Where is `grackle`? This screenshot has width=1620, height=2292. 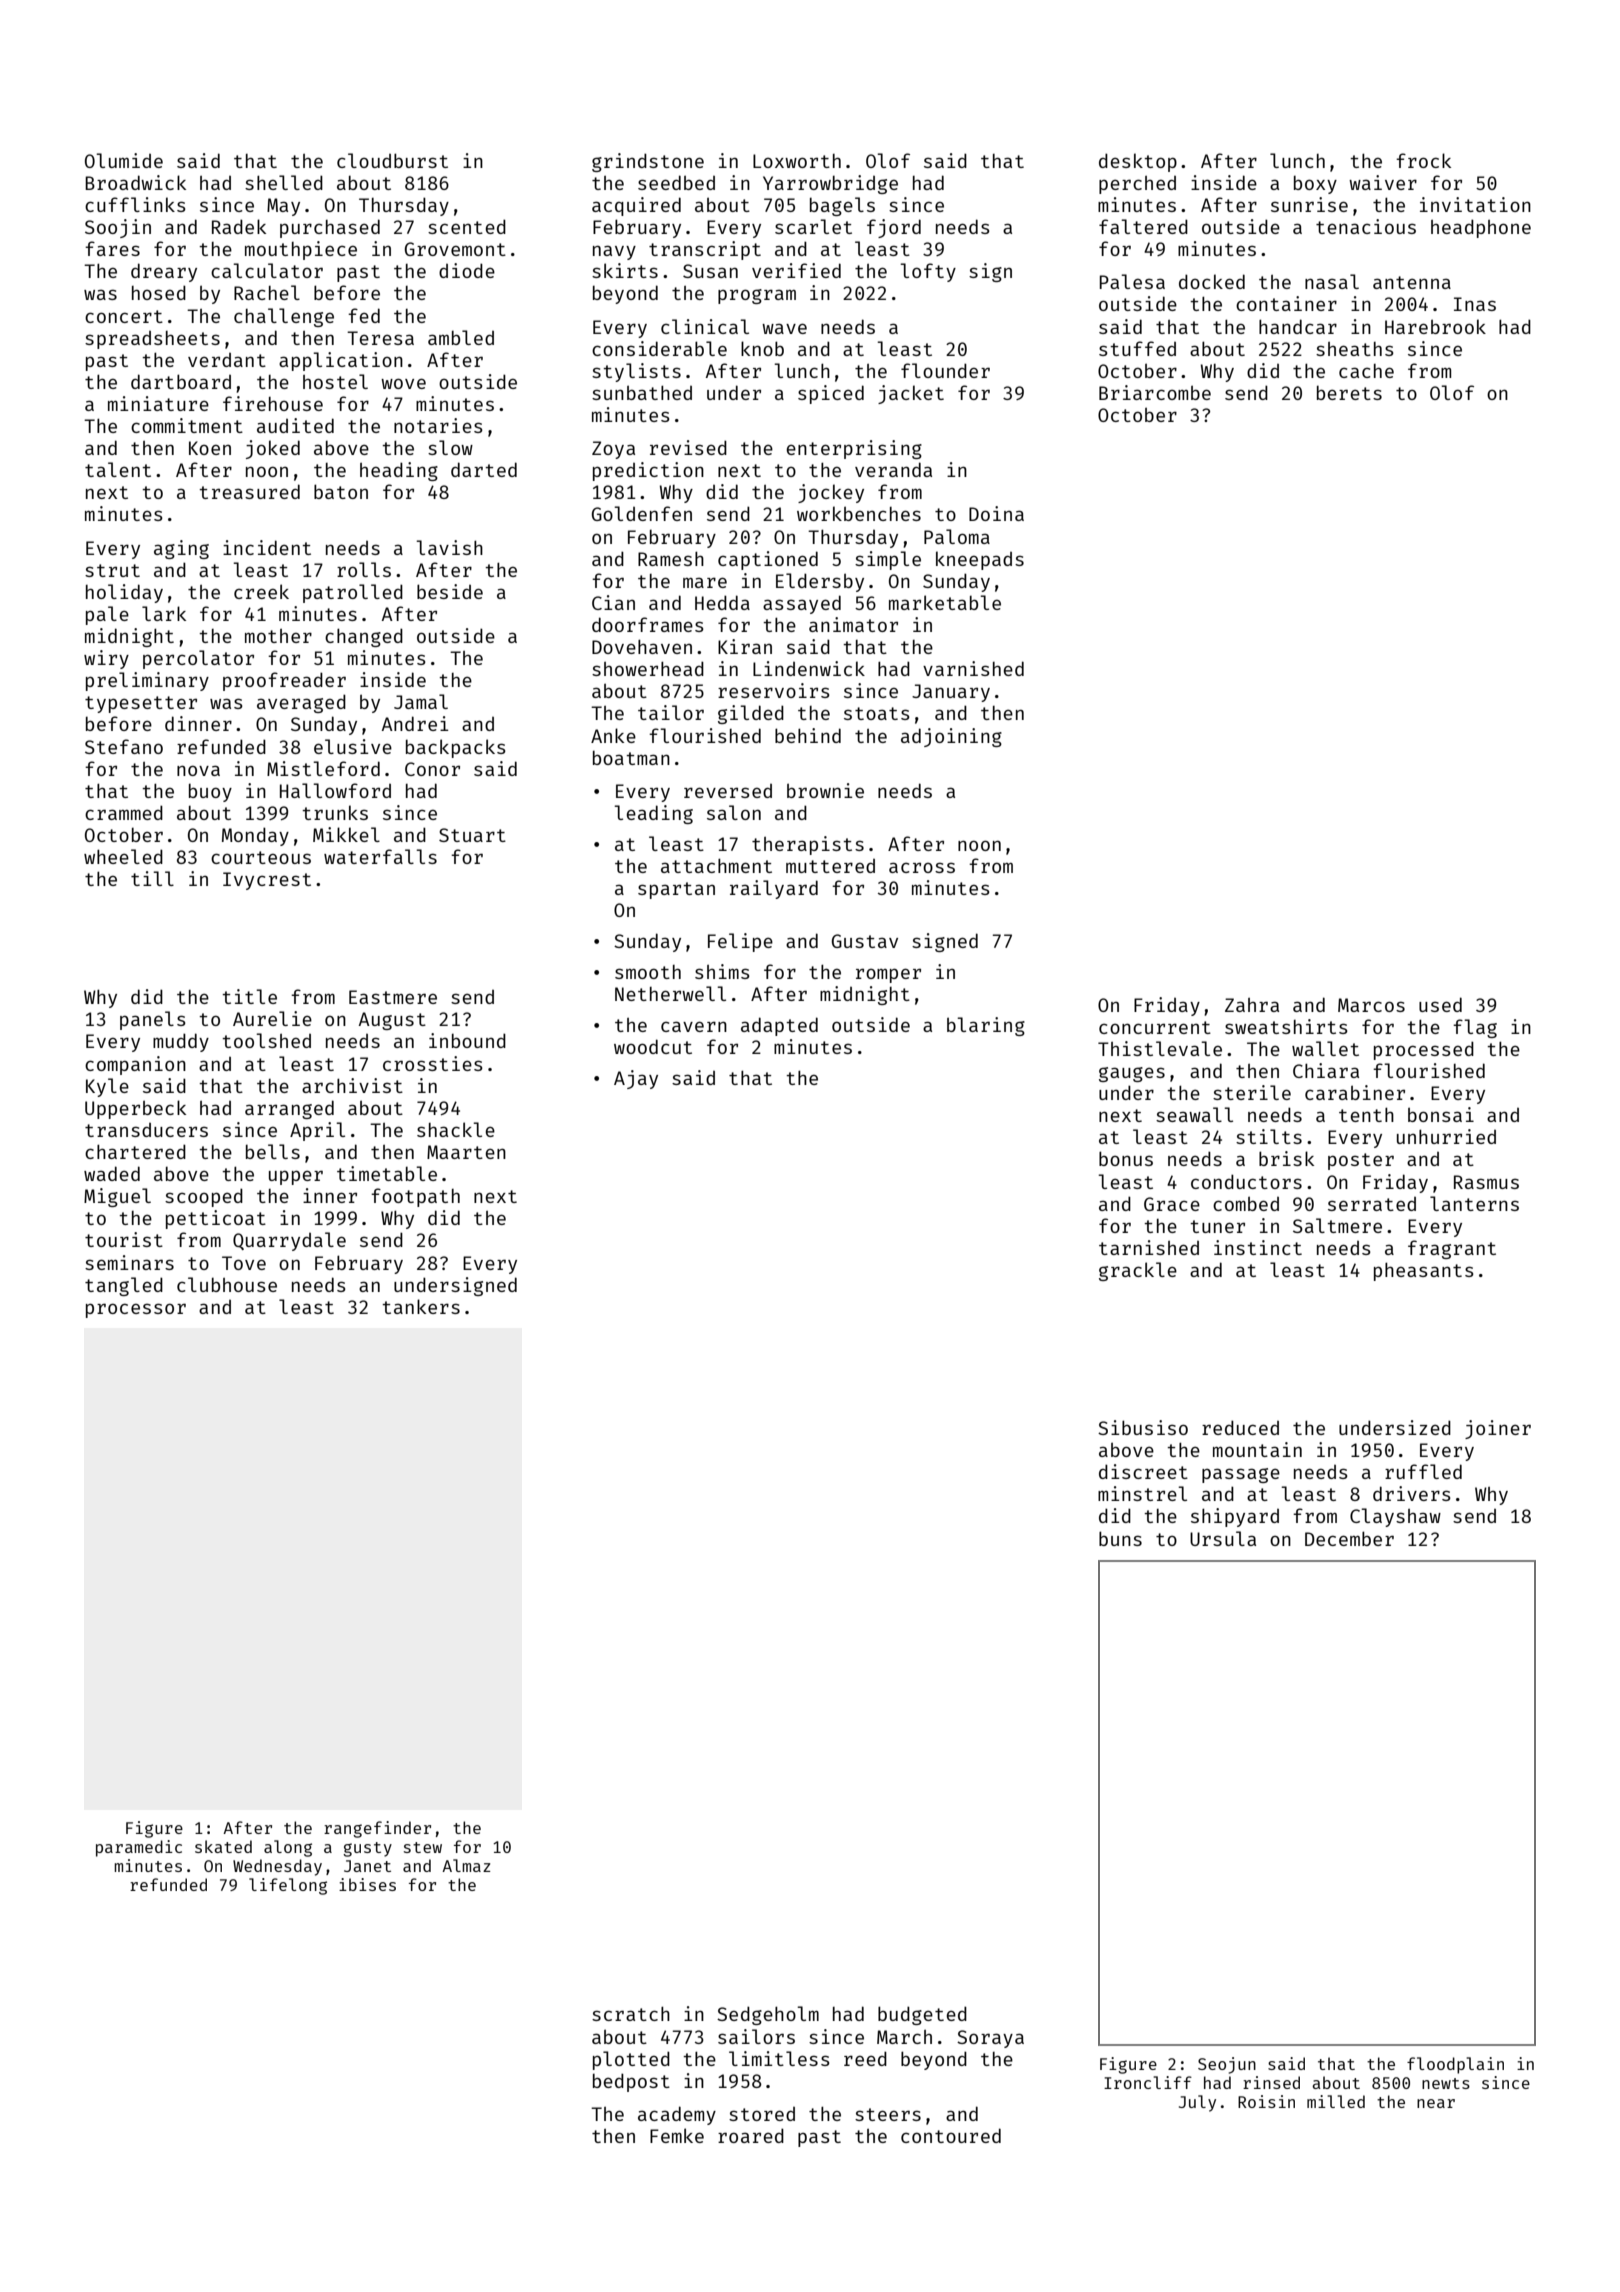 grackle is located at coordinates (1138, 1271).
